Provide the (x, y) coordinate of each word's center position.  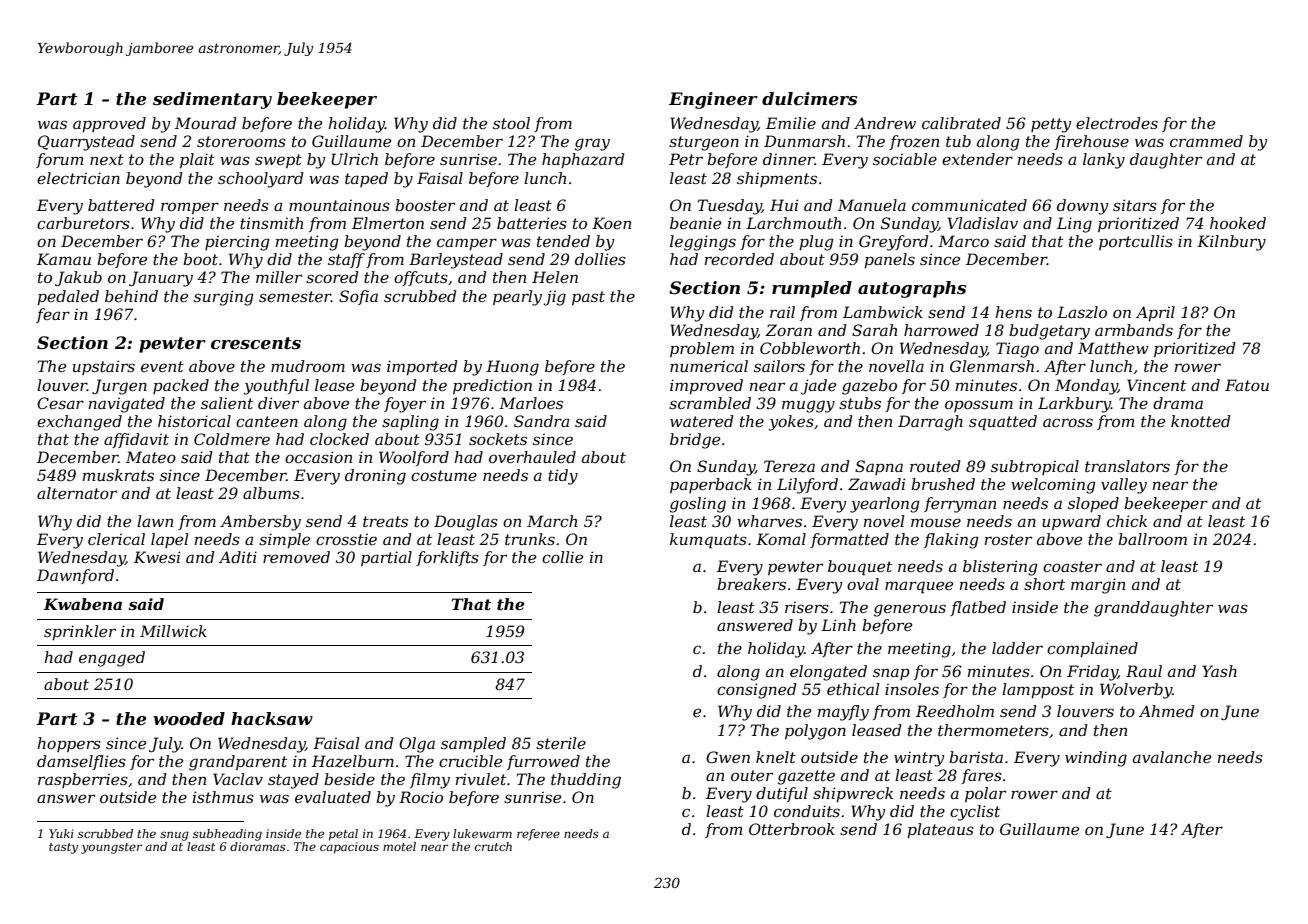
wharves (769, 521)
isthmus (223, 797)
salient (227, 403)
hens (1013, 312)
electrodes (1117, 123)
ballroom (1152, 539)
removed (296, 557)
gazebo (869, 387)
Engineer (713, 100)
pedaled (68, 297)
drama (1178, 403)
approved (109, 124)
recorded (739, 259)
